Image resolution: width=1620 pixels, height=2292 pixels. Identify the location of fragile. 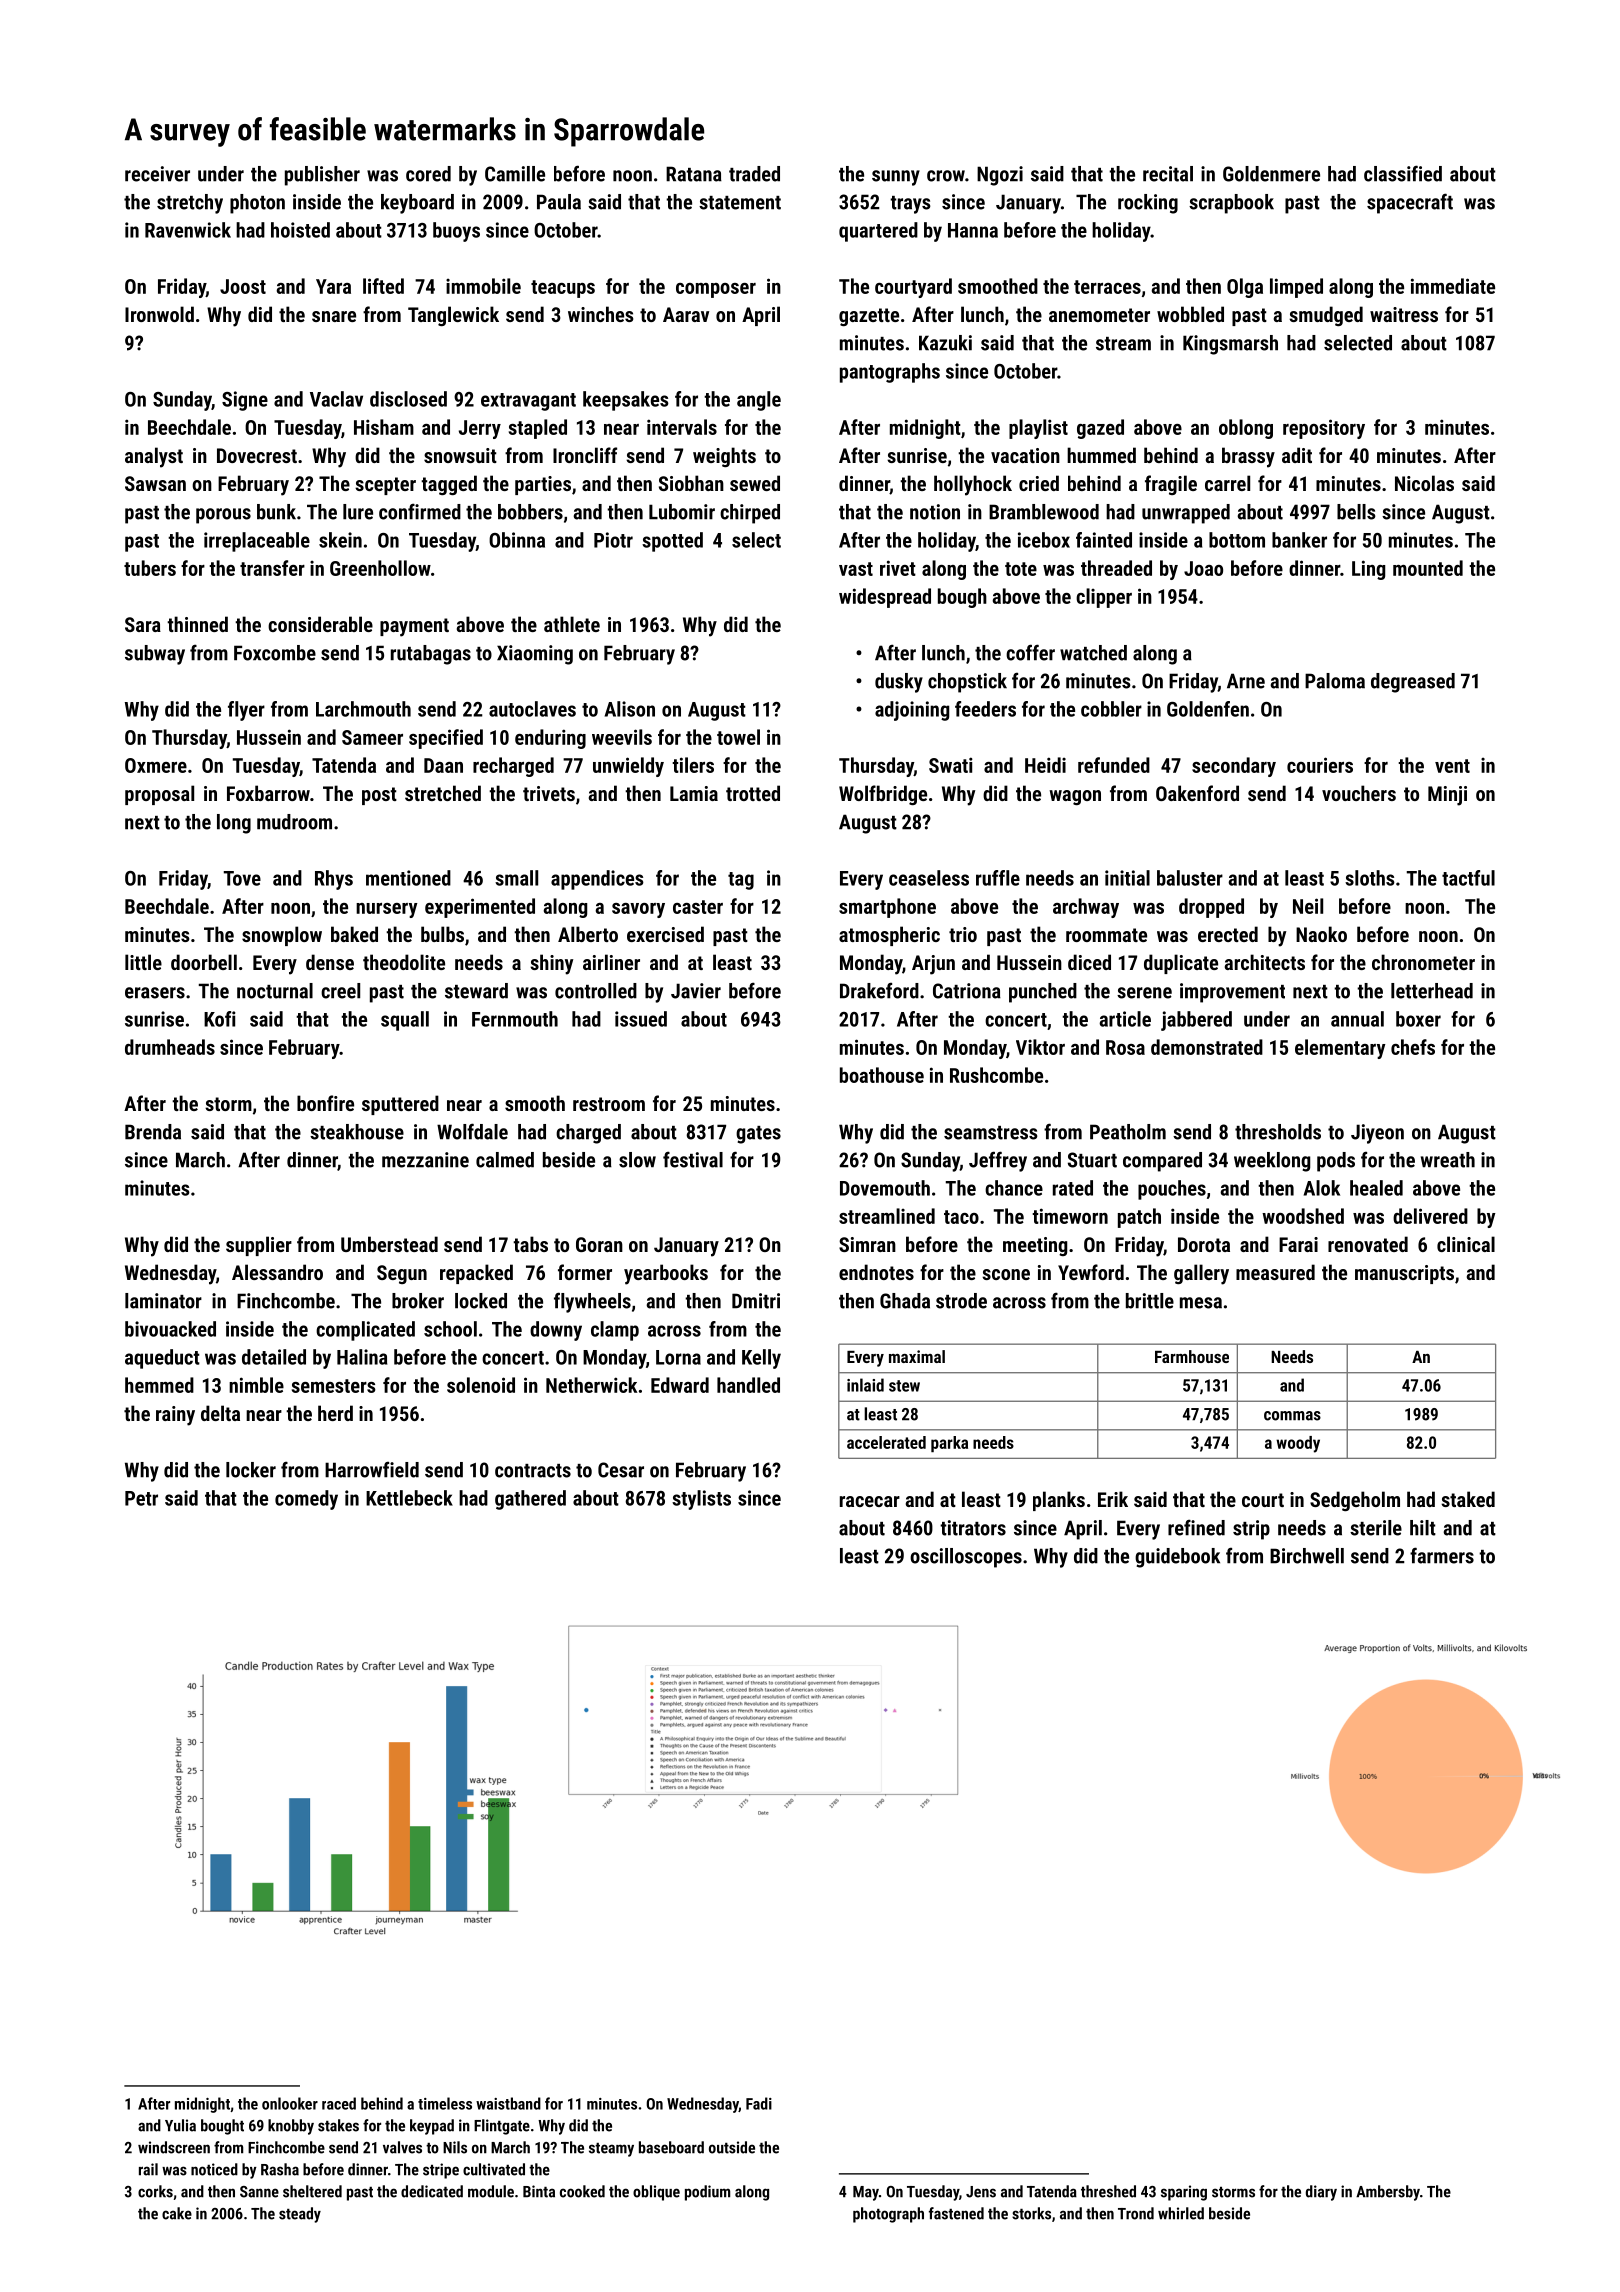
(1171, 485).
